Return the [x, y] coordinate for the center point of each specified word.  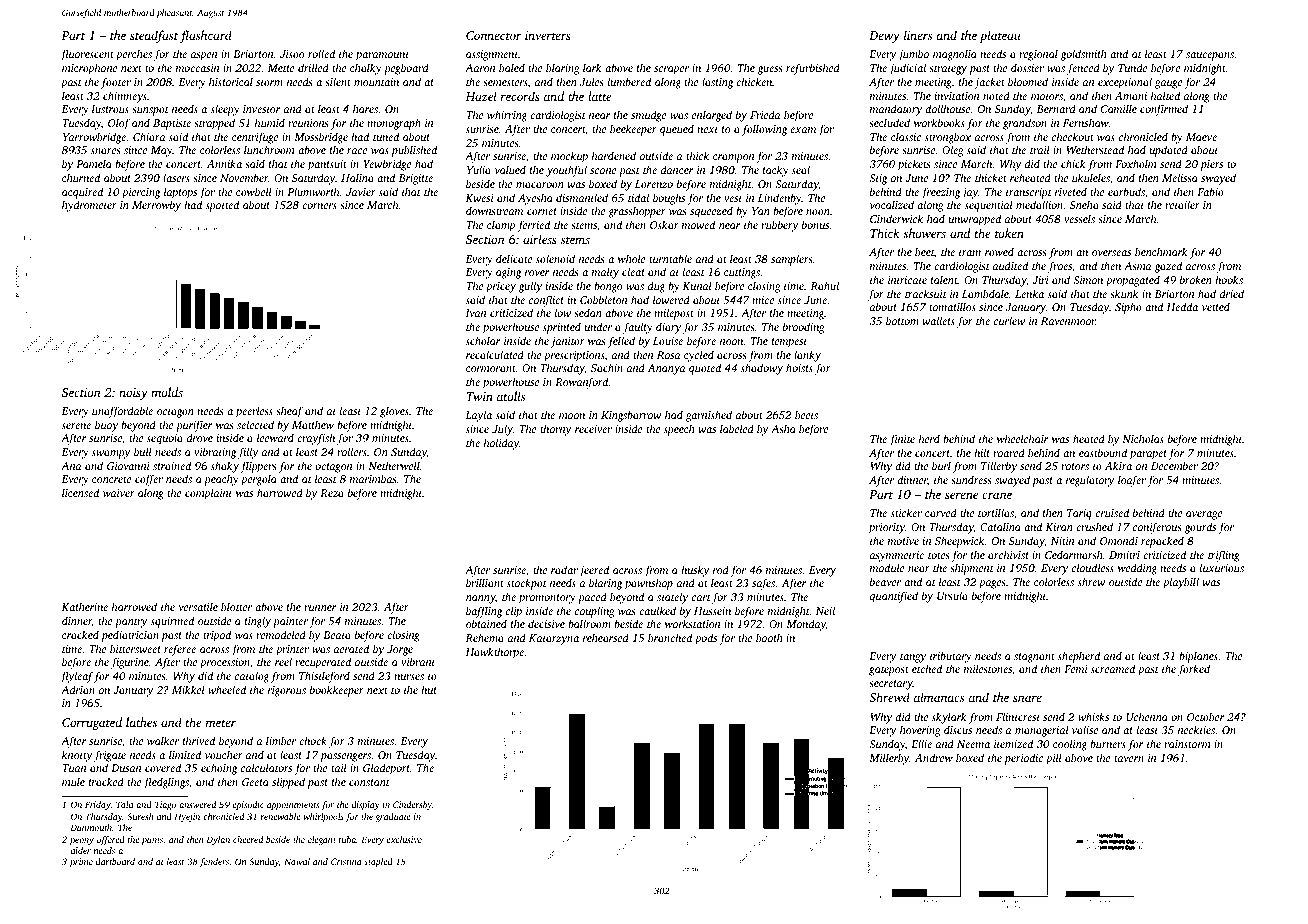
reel [283, 661]
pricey [501, 287]
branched [670, 637]
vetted [1216, 306]
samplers [791, 260]
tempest [789, 343]
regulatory [1090, 481]
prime [81, 862]
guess [770, 70]
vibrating [215, 453]
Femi [1076, 669]
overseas [1111, 253]
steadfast [154, 36]
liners [918, 35]
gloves [394, 412]
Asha [783, 428]
